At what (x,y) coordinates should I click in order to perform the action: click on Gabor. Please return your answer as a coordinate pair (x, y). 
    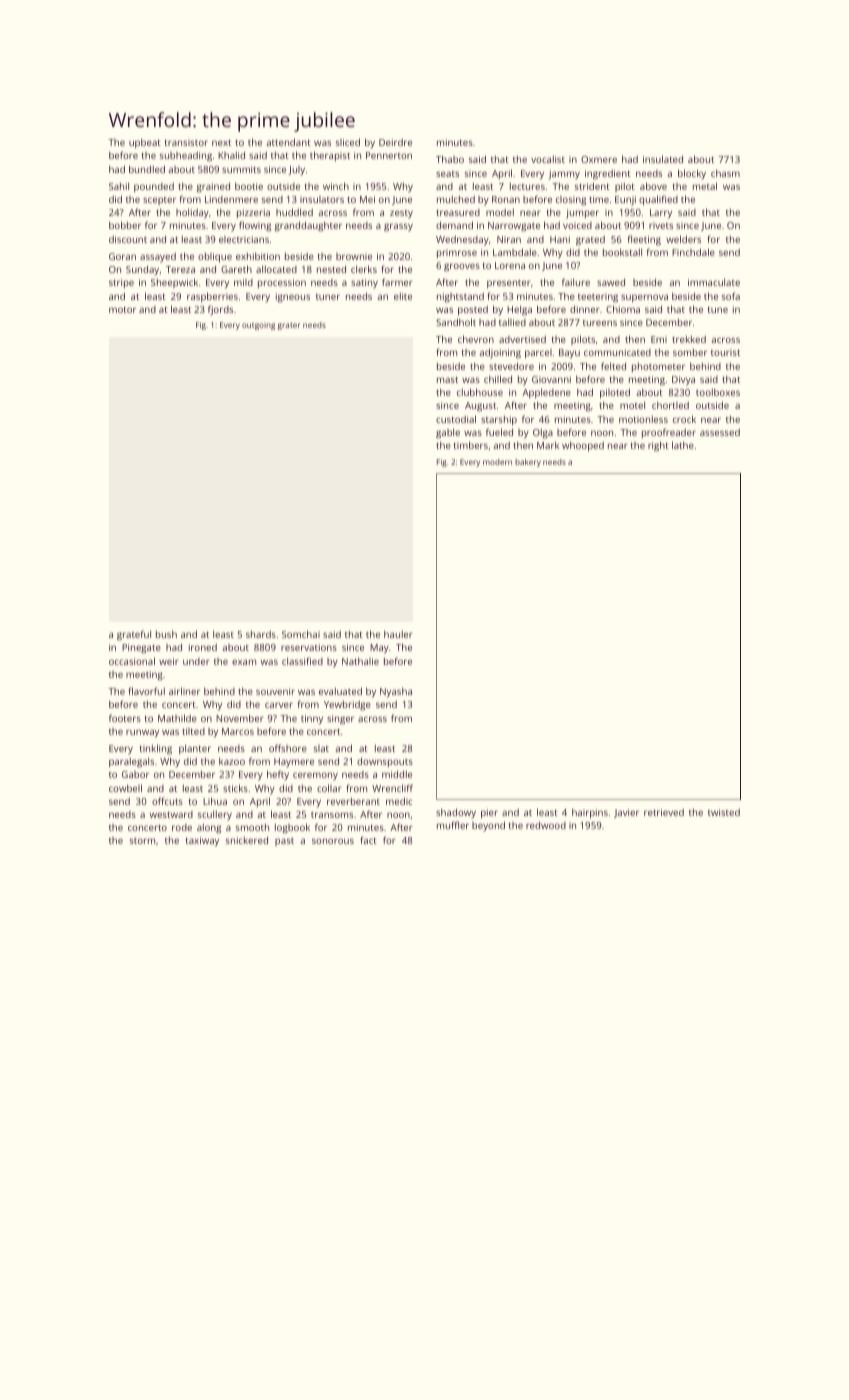
    Looking at the image, I should click on (135, 774).
